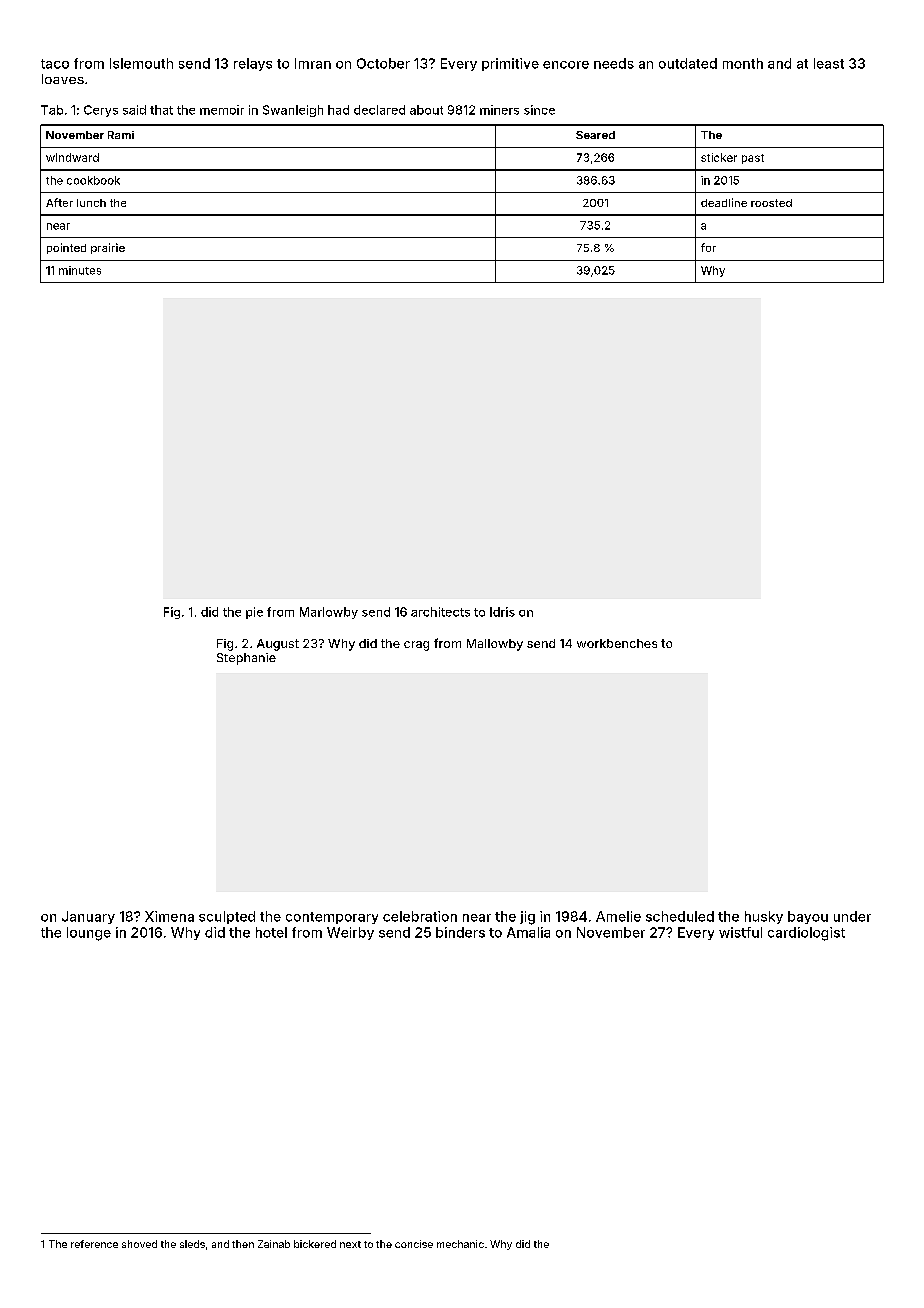  I want to click on celebration, so click(420, 916).
